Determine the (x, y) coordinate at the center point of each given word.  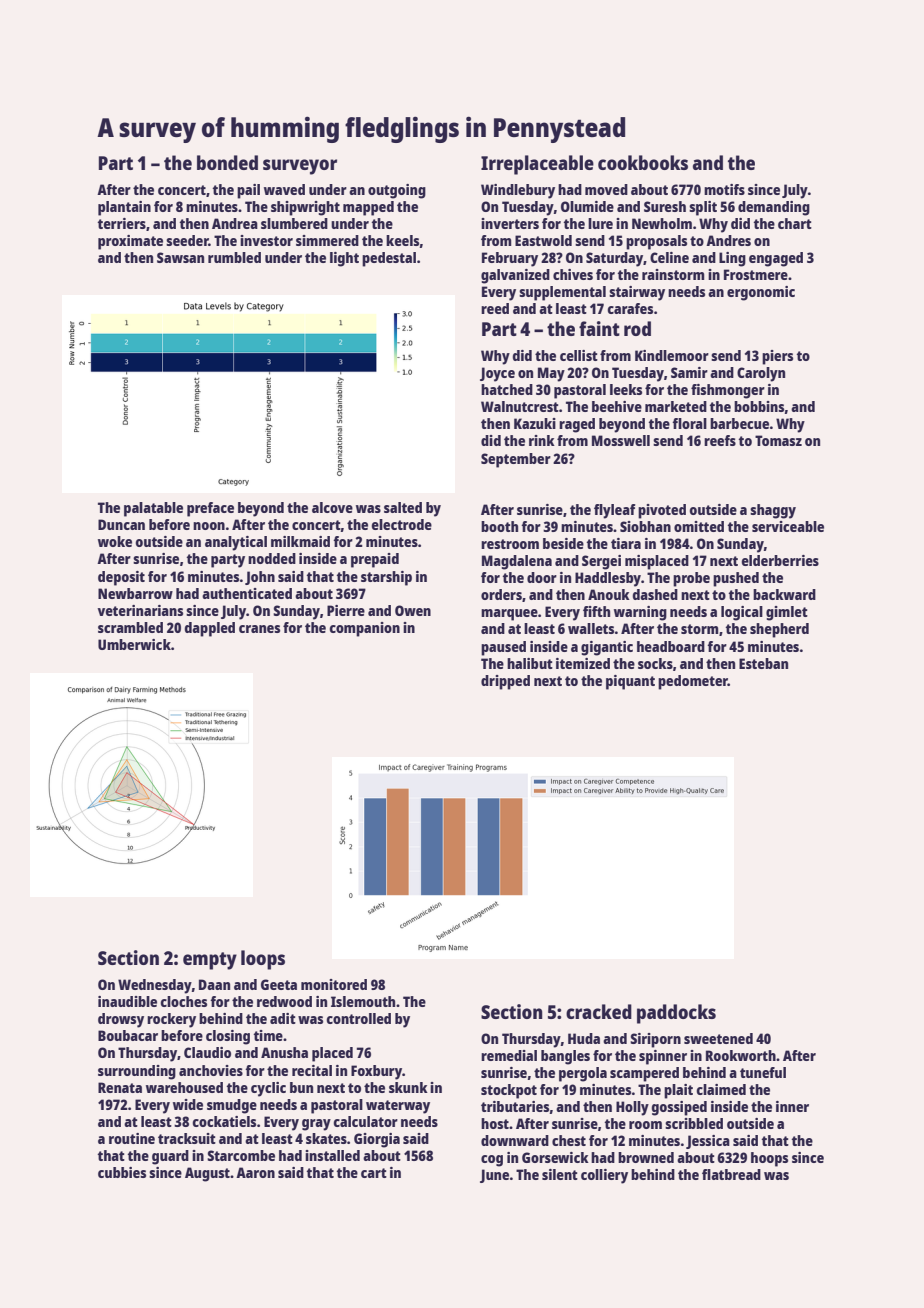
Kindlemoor (672, 355)
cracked (599, 1011)
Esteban (763, 663)
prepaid (375, 560)
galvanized (515, 276)
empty (210, 961)
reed (495, 308)
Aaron (255, 1172)
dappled (209, 629)
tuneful (763, 1072)
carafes (630, 308)
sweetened (718, 1038)
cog (492, 1161)
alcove (332, 507)
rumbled (234, 257)
